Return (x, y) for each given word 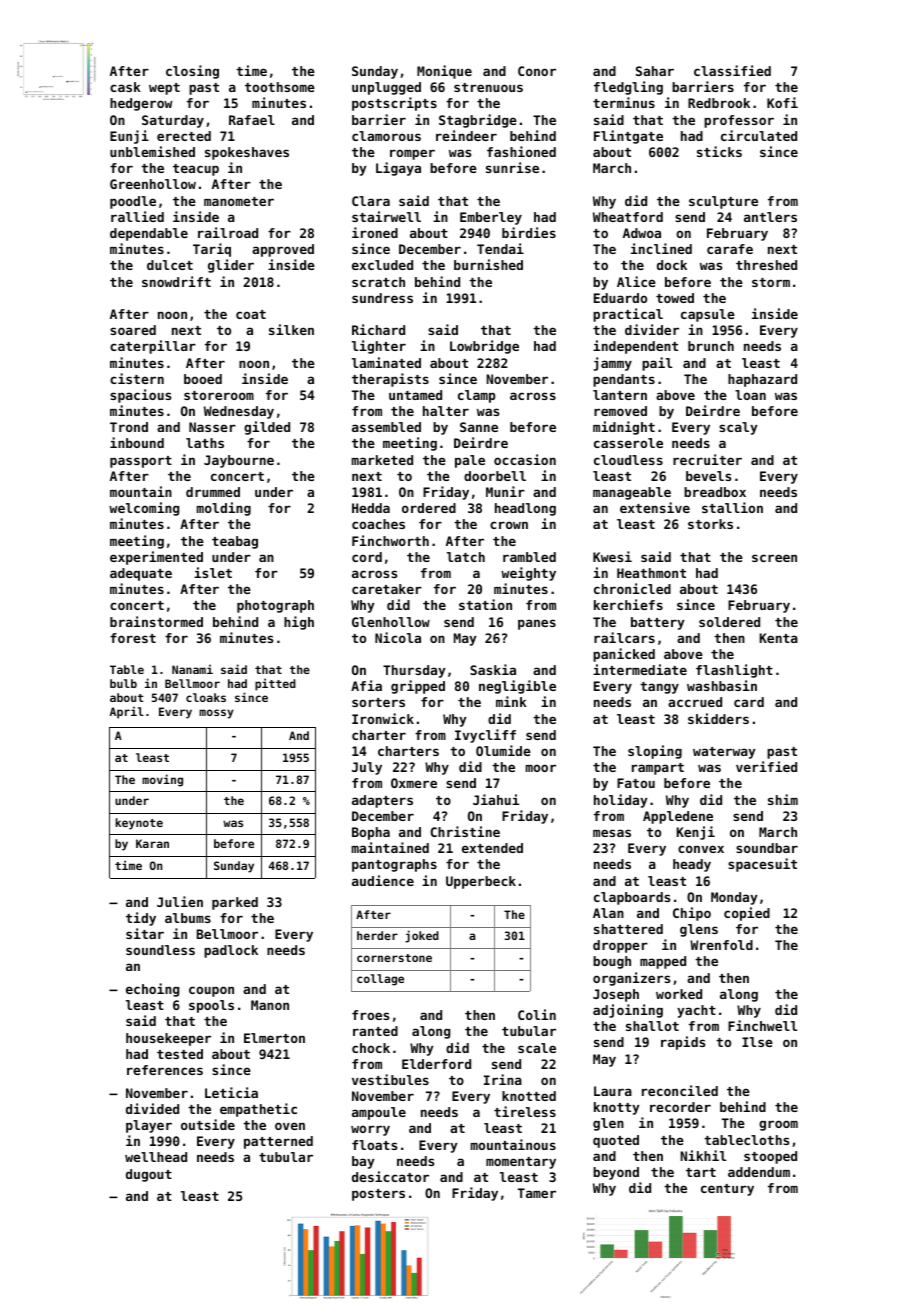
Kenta (778, 638)
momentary (521, 1163)
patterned (278, 1142)
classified (732, 70)
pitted (275, 684)
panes (537, 624)
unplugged (386, 88)
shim (783, 799)
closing (192, 72)
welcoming (144, 509)
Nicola (398, 637)
